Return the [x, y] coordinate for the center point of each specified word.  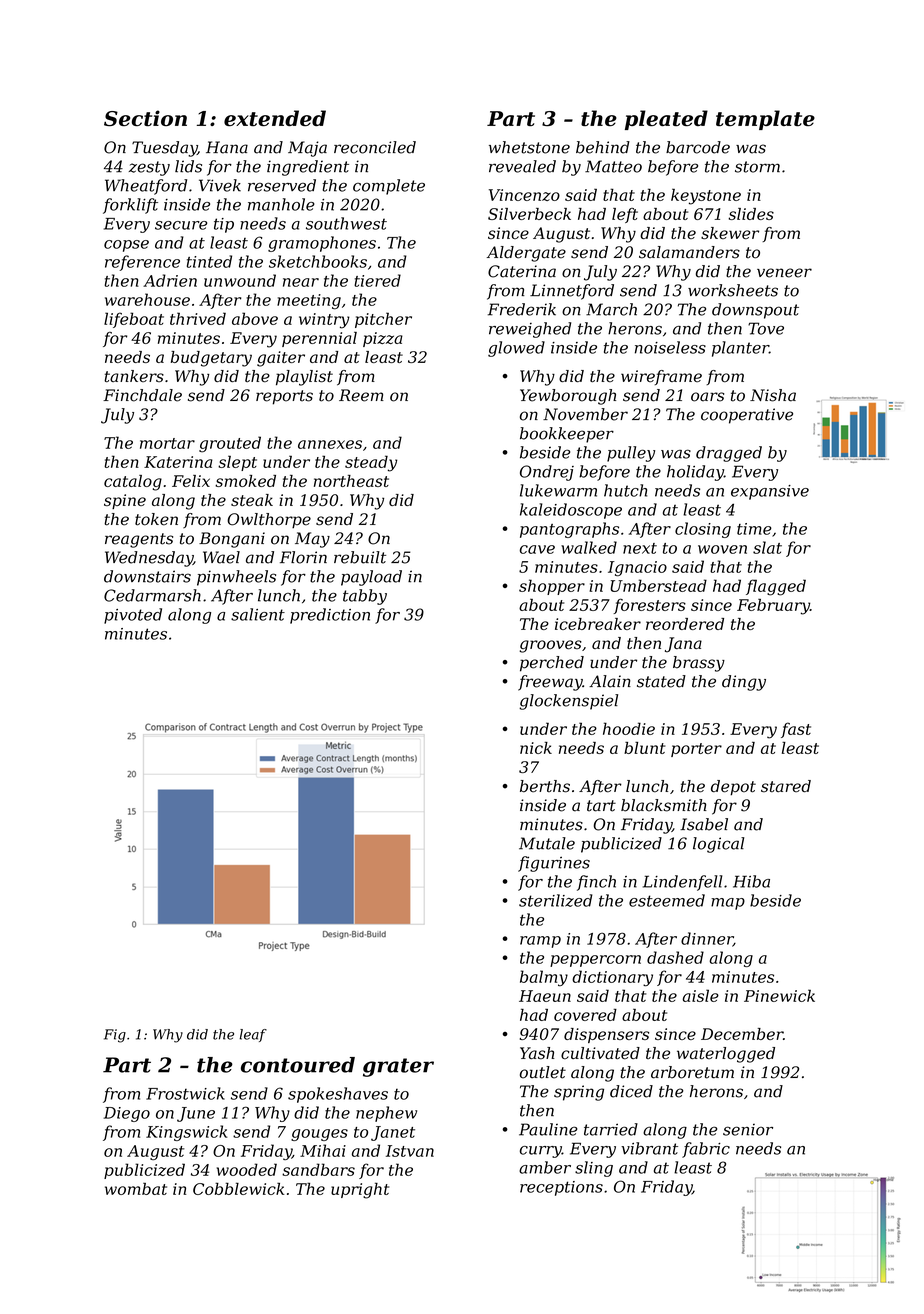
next [640, 548]
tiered [377, 280]
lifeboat [134, 320]
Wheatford [146, 187]
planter [740, 349]
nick [536, 748]
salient [258, 614]
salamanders [689, 252]
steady [371, 463]
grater [398, 1067]
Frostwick [185, 1093]
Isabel [704, 824]
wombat [136, 1189]
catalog [133, 483]
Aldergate [526, 254]
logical [718, 845]
